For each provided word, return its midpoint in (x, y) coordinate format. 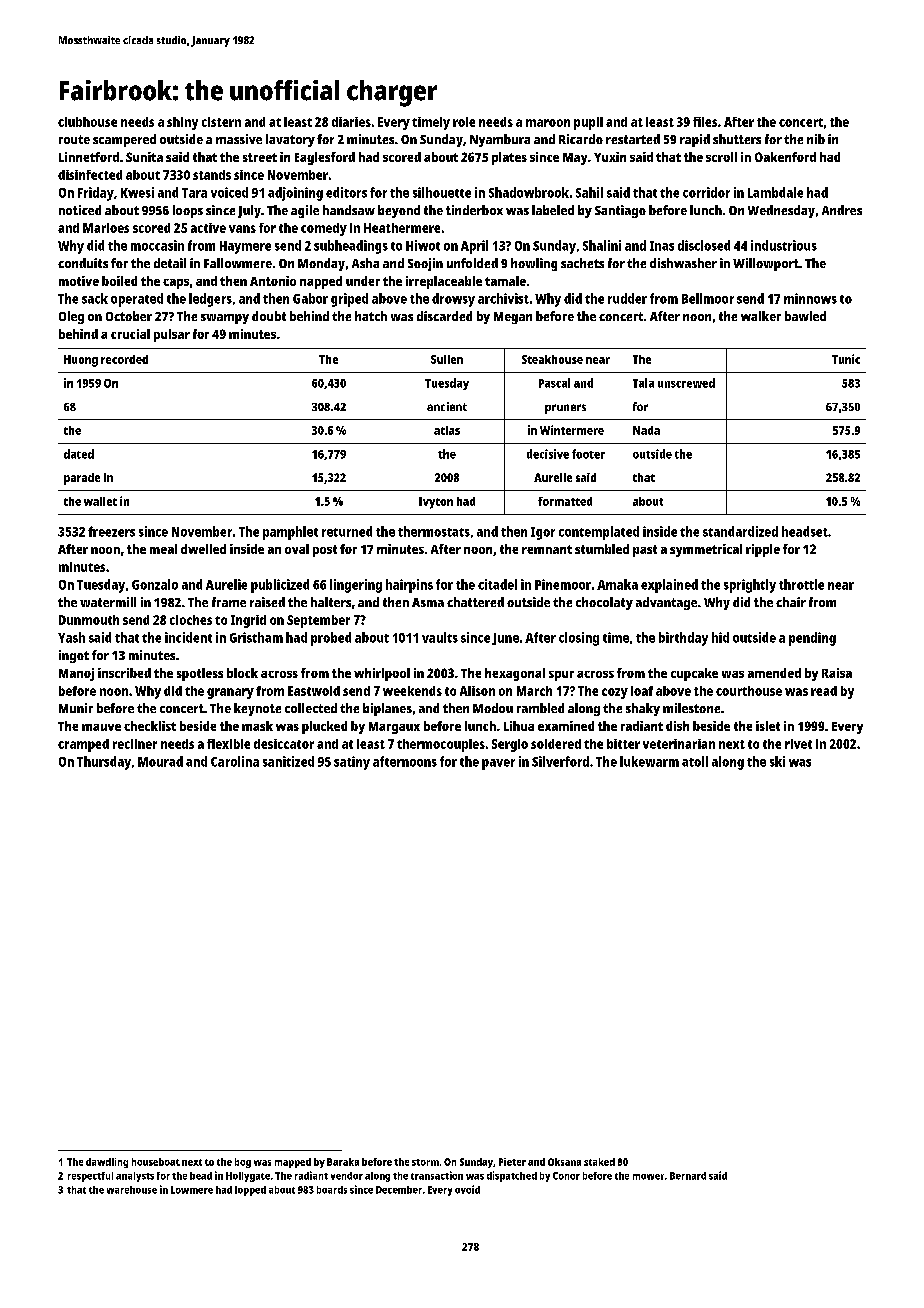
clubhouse (87, 122)
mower (648, 1177)
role (464, 122)
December (399, 1190)
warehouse (132, 1190)
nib (816, 139)
